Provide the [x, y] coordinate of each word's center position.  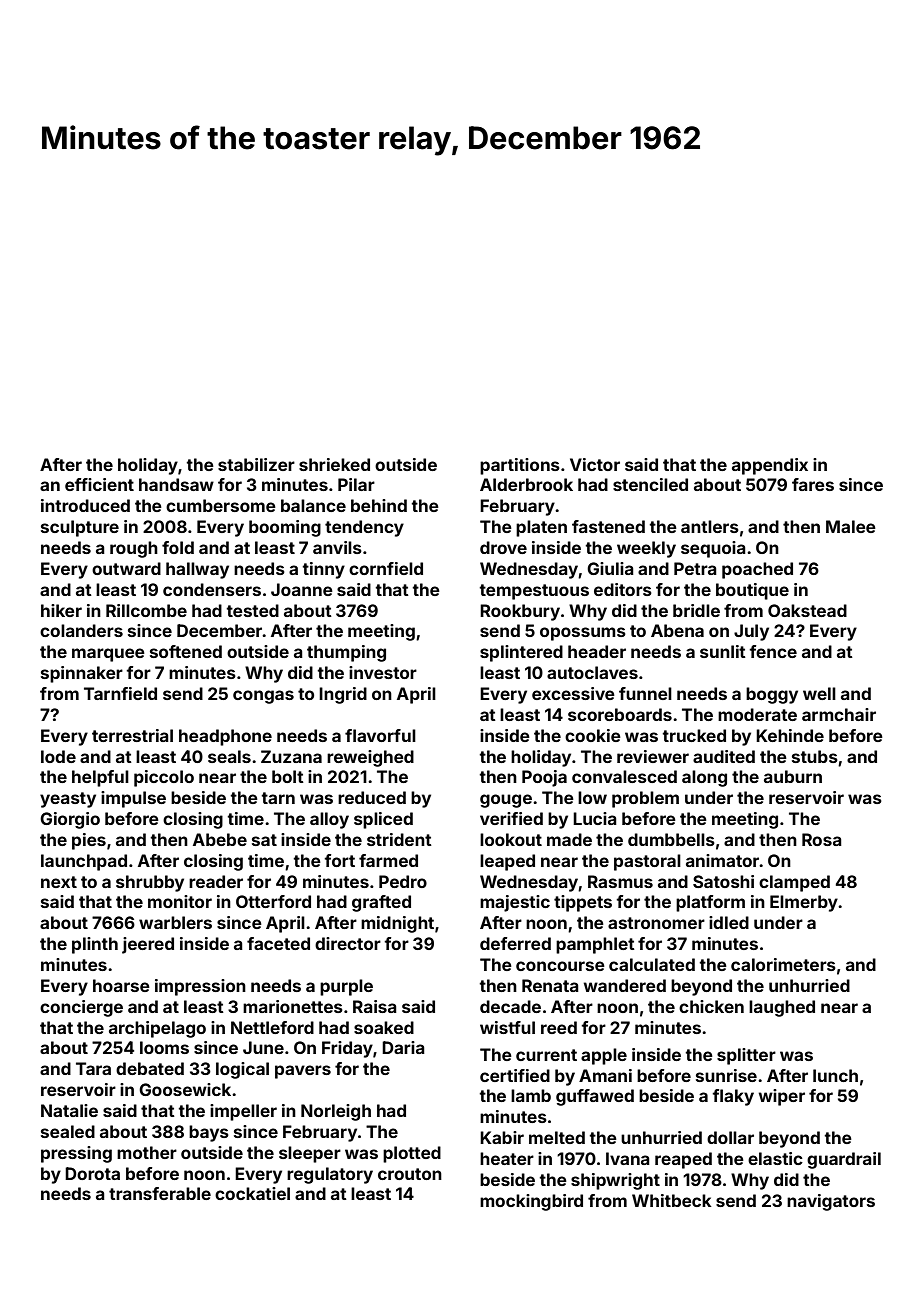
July [751, 632]
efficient [99, 484]
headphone [225, 737]
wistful [507, 1027]
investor [383, 672]
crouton [410, 1174]
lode [58, 756]
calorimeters [783, 964]
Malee [851, 526]
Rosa [822, 839]
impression [200, 987]
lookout [511, 839]
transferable [160, 1193]
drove [503, 547]
